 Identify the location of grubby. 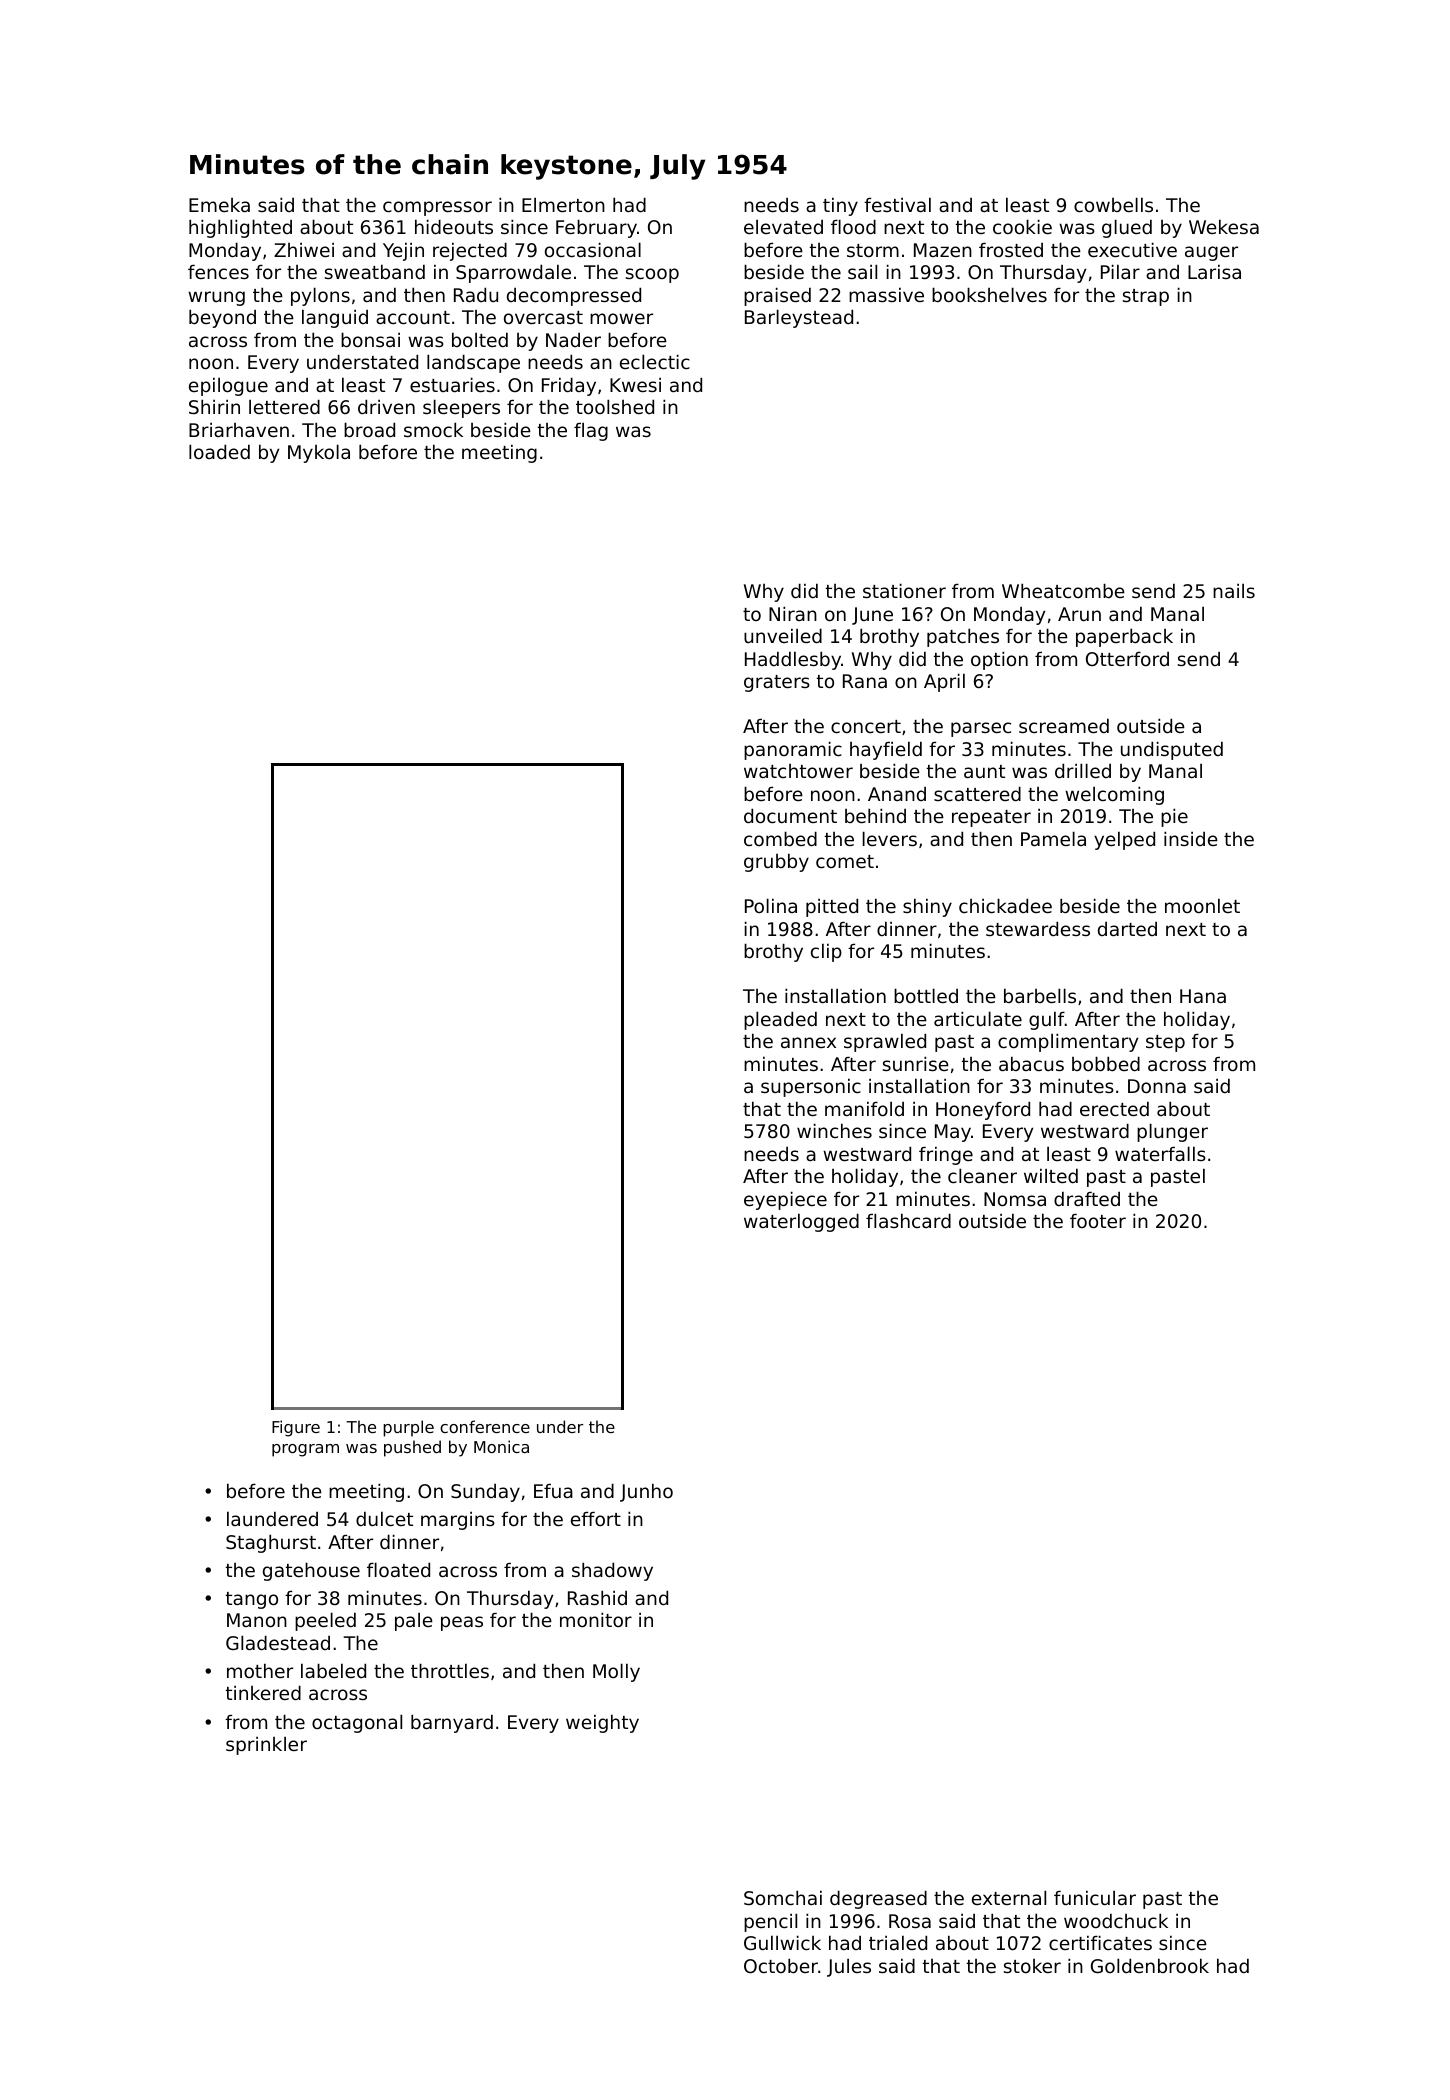
(776, 862).
